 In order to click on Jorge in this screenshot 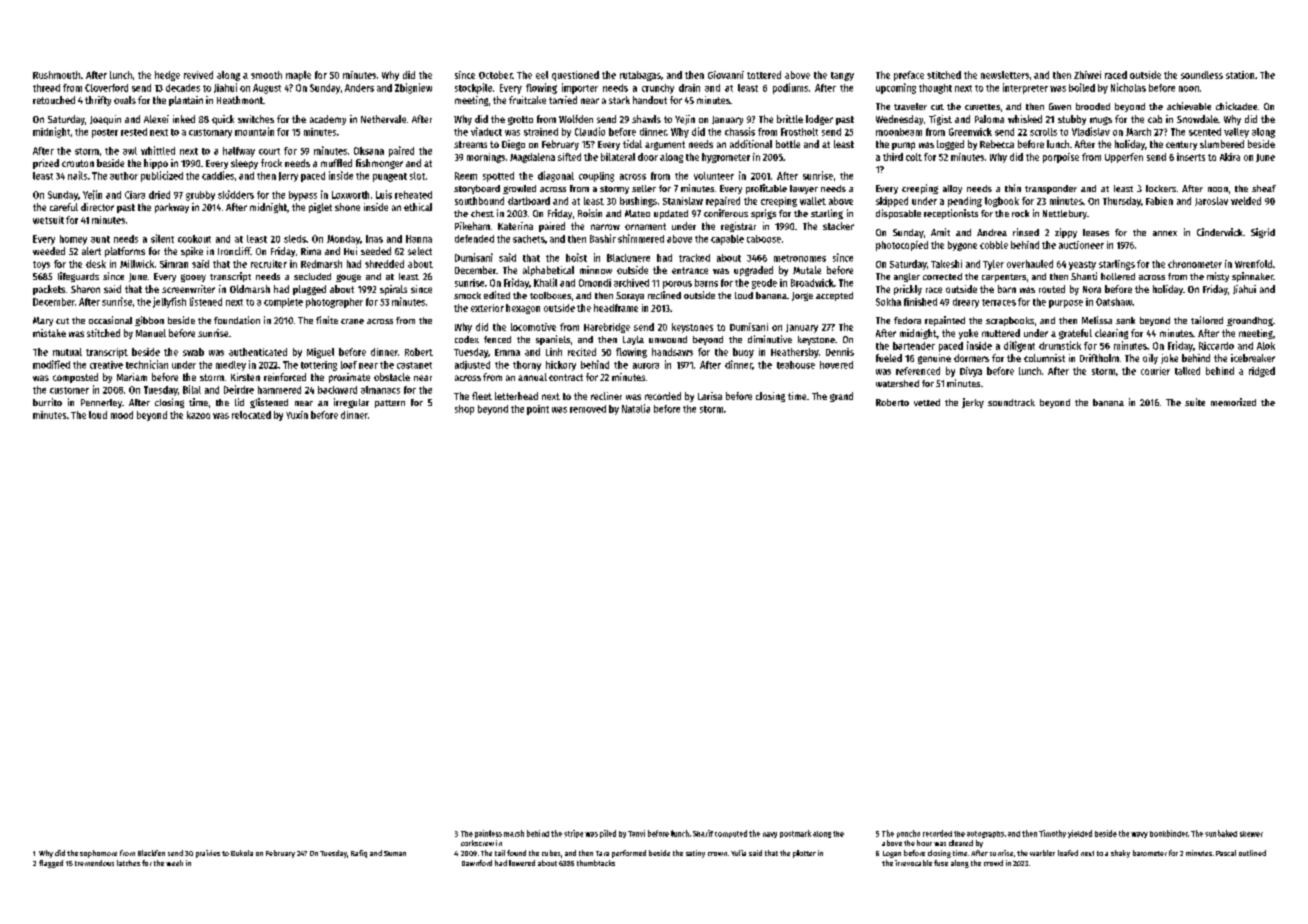, I will do `click(802, 296)`.
